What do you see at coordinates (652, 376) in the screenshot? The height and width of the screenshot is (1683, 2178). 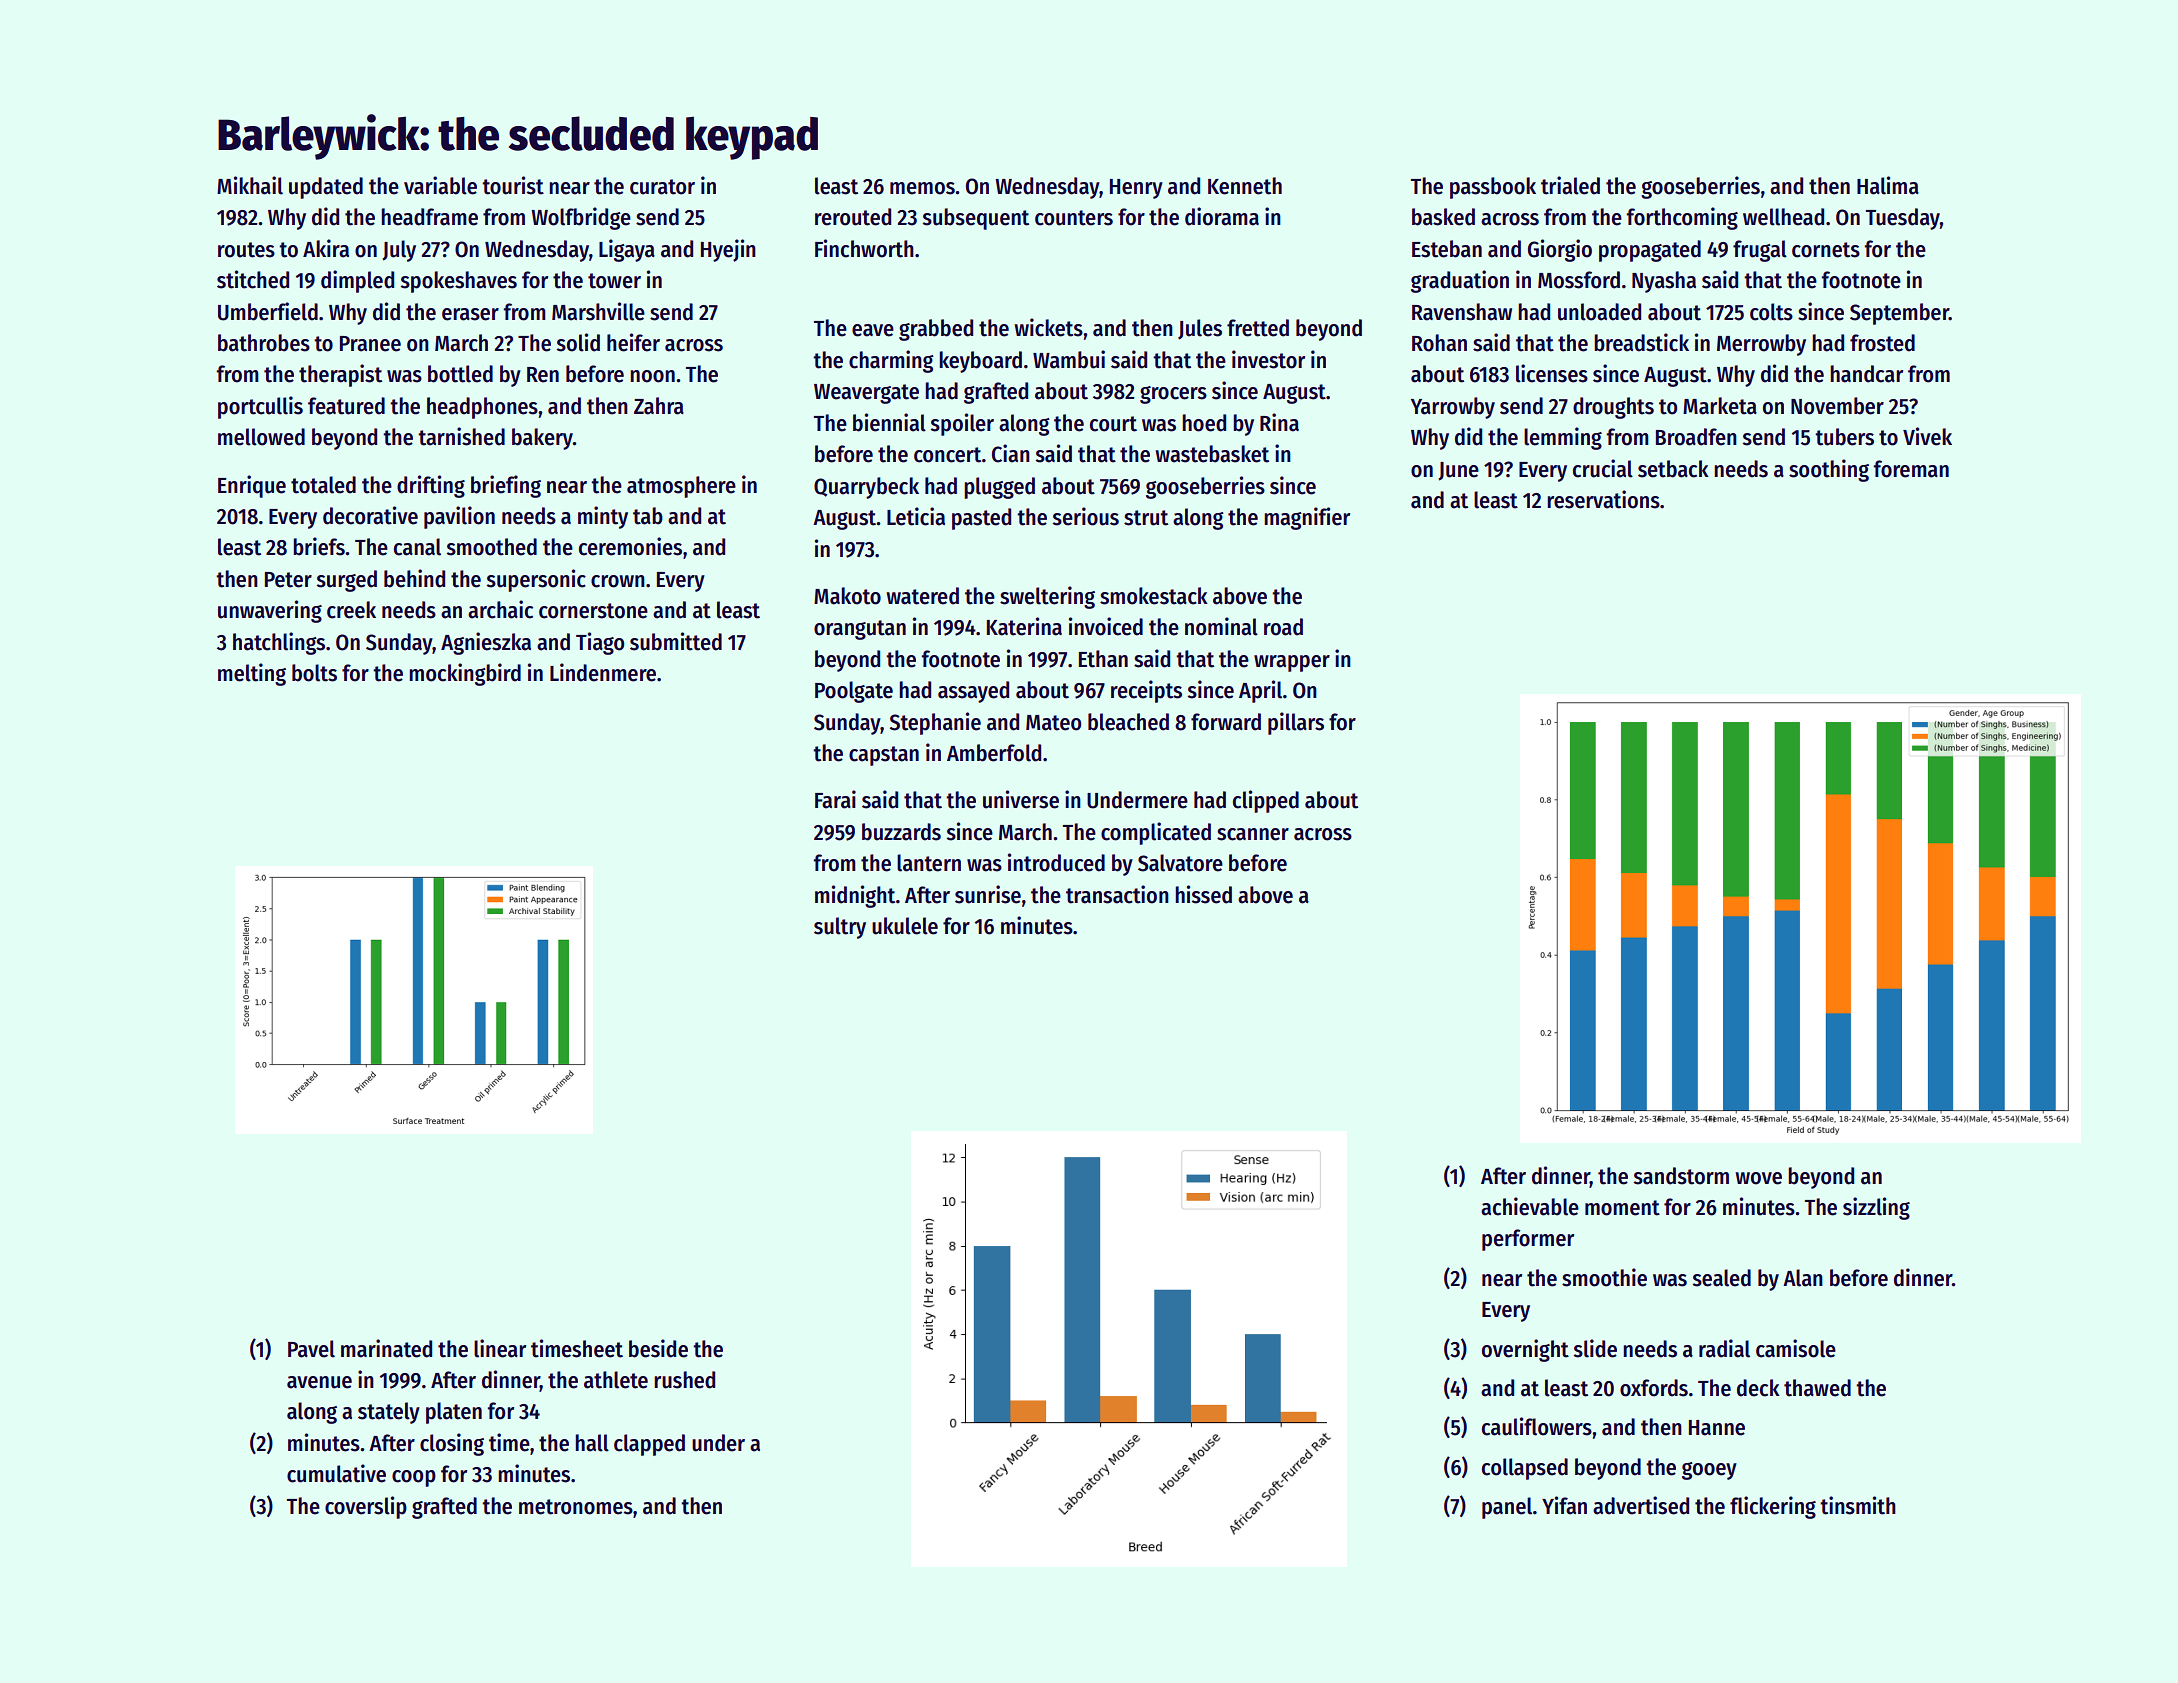 I see `noon` at bounding box center [652, 376].
